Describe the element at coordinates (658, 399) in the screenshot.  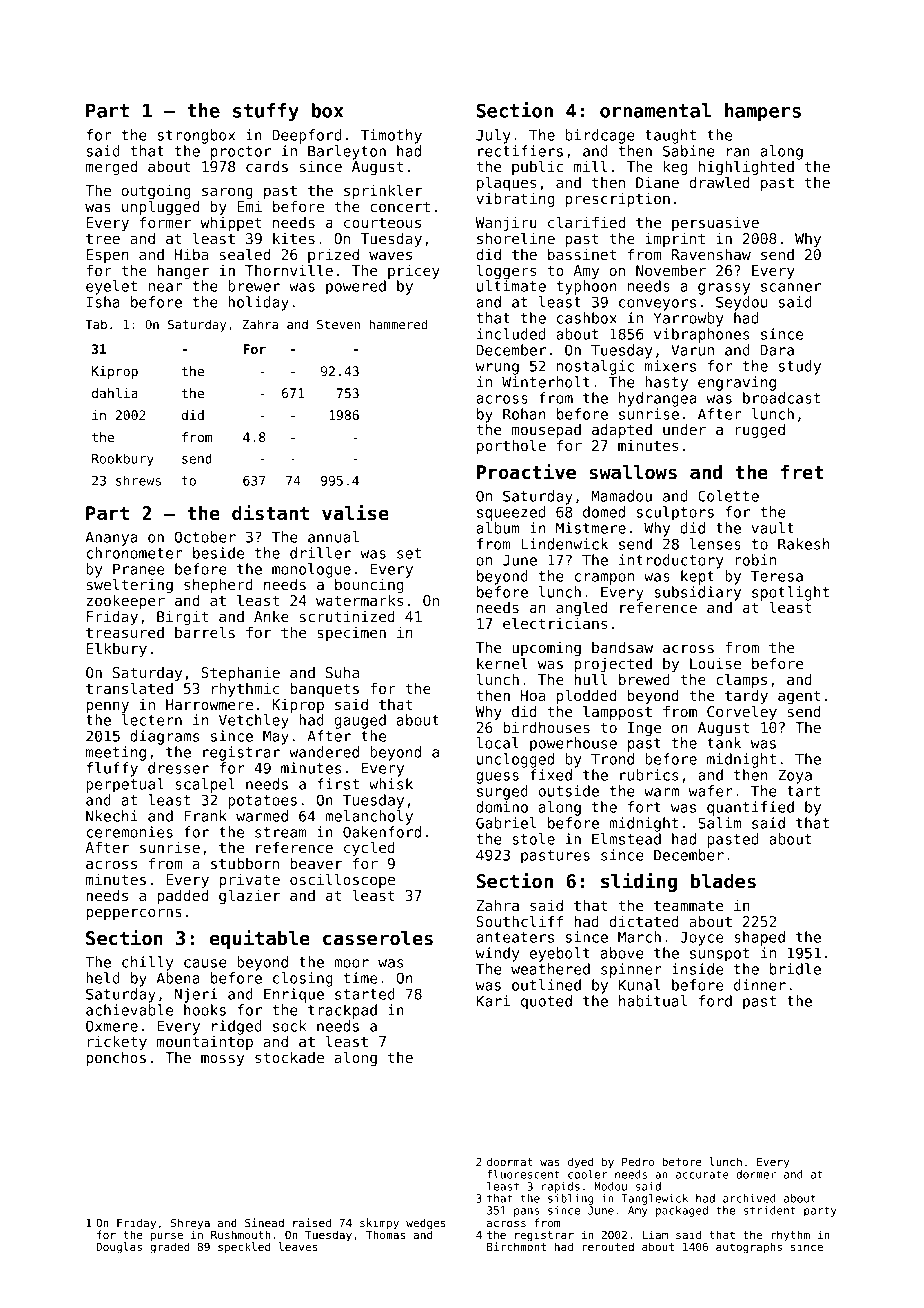
I see `hydrangea` at that location.
